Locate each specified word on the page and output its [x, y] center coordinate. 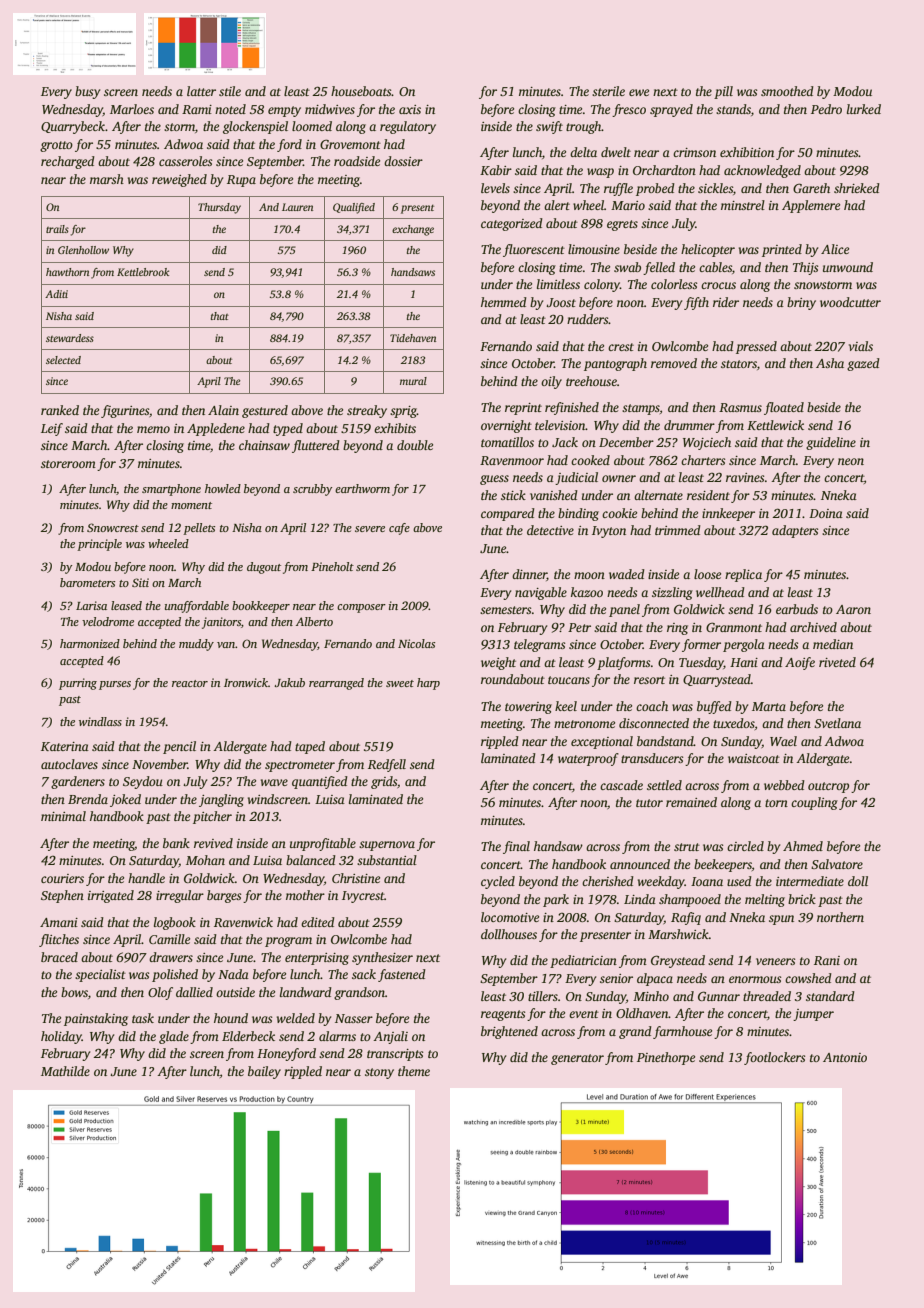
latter [201, 91]
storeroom [68, 464]
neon [851, 461]
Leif [52, 429]
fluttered [316, 446]
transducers [652, 758]
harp [428, 684]
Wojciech [707, 443]
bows [74, 992]
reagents [503, 1015]
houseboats [361, 91]
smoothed [787, 91]
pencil [179, 747]
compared [508, 514]
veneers [775, 961]
